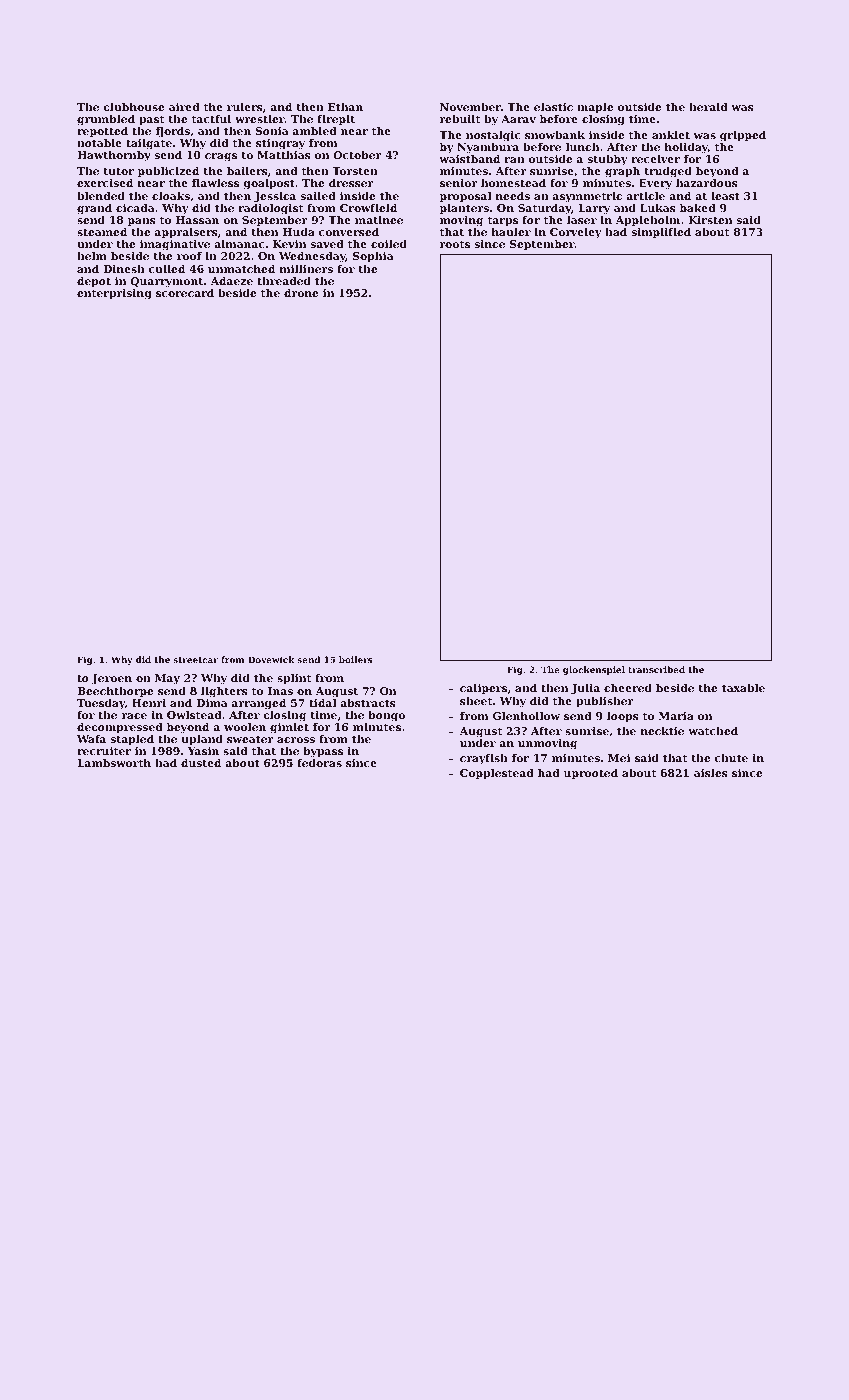 This document has width=849, height=1400. I want to click on boilers, so click(356, 659).
